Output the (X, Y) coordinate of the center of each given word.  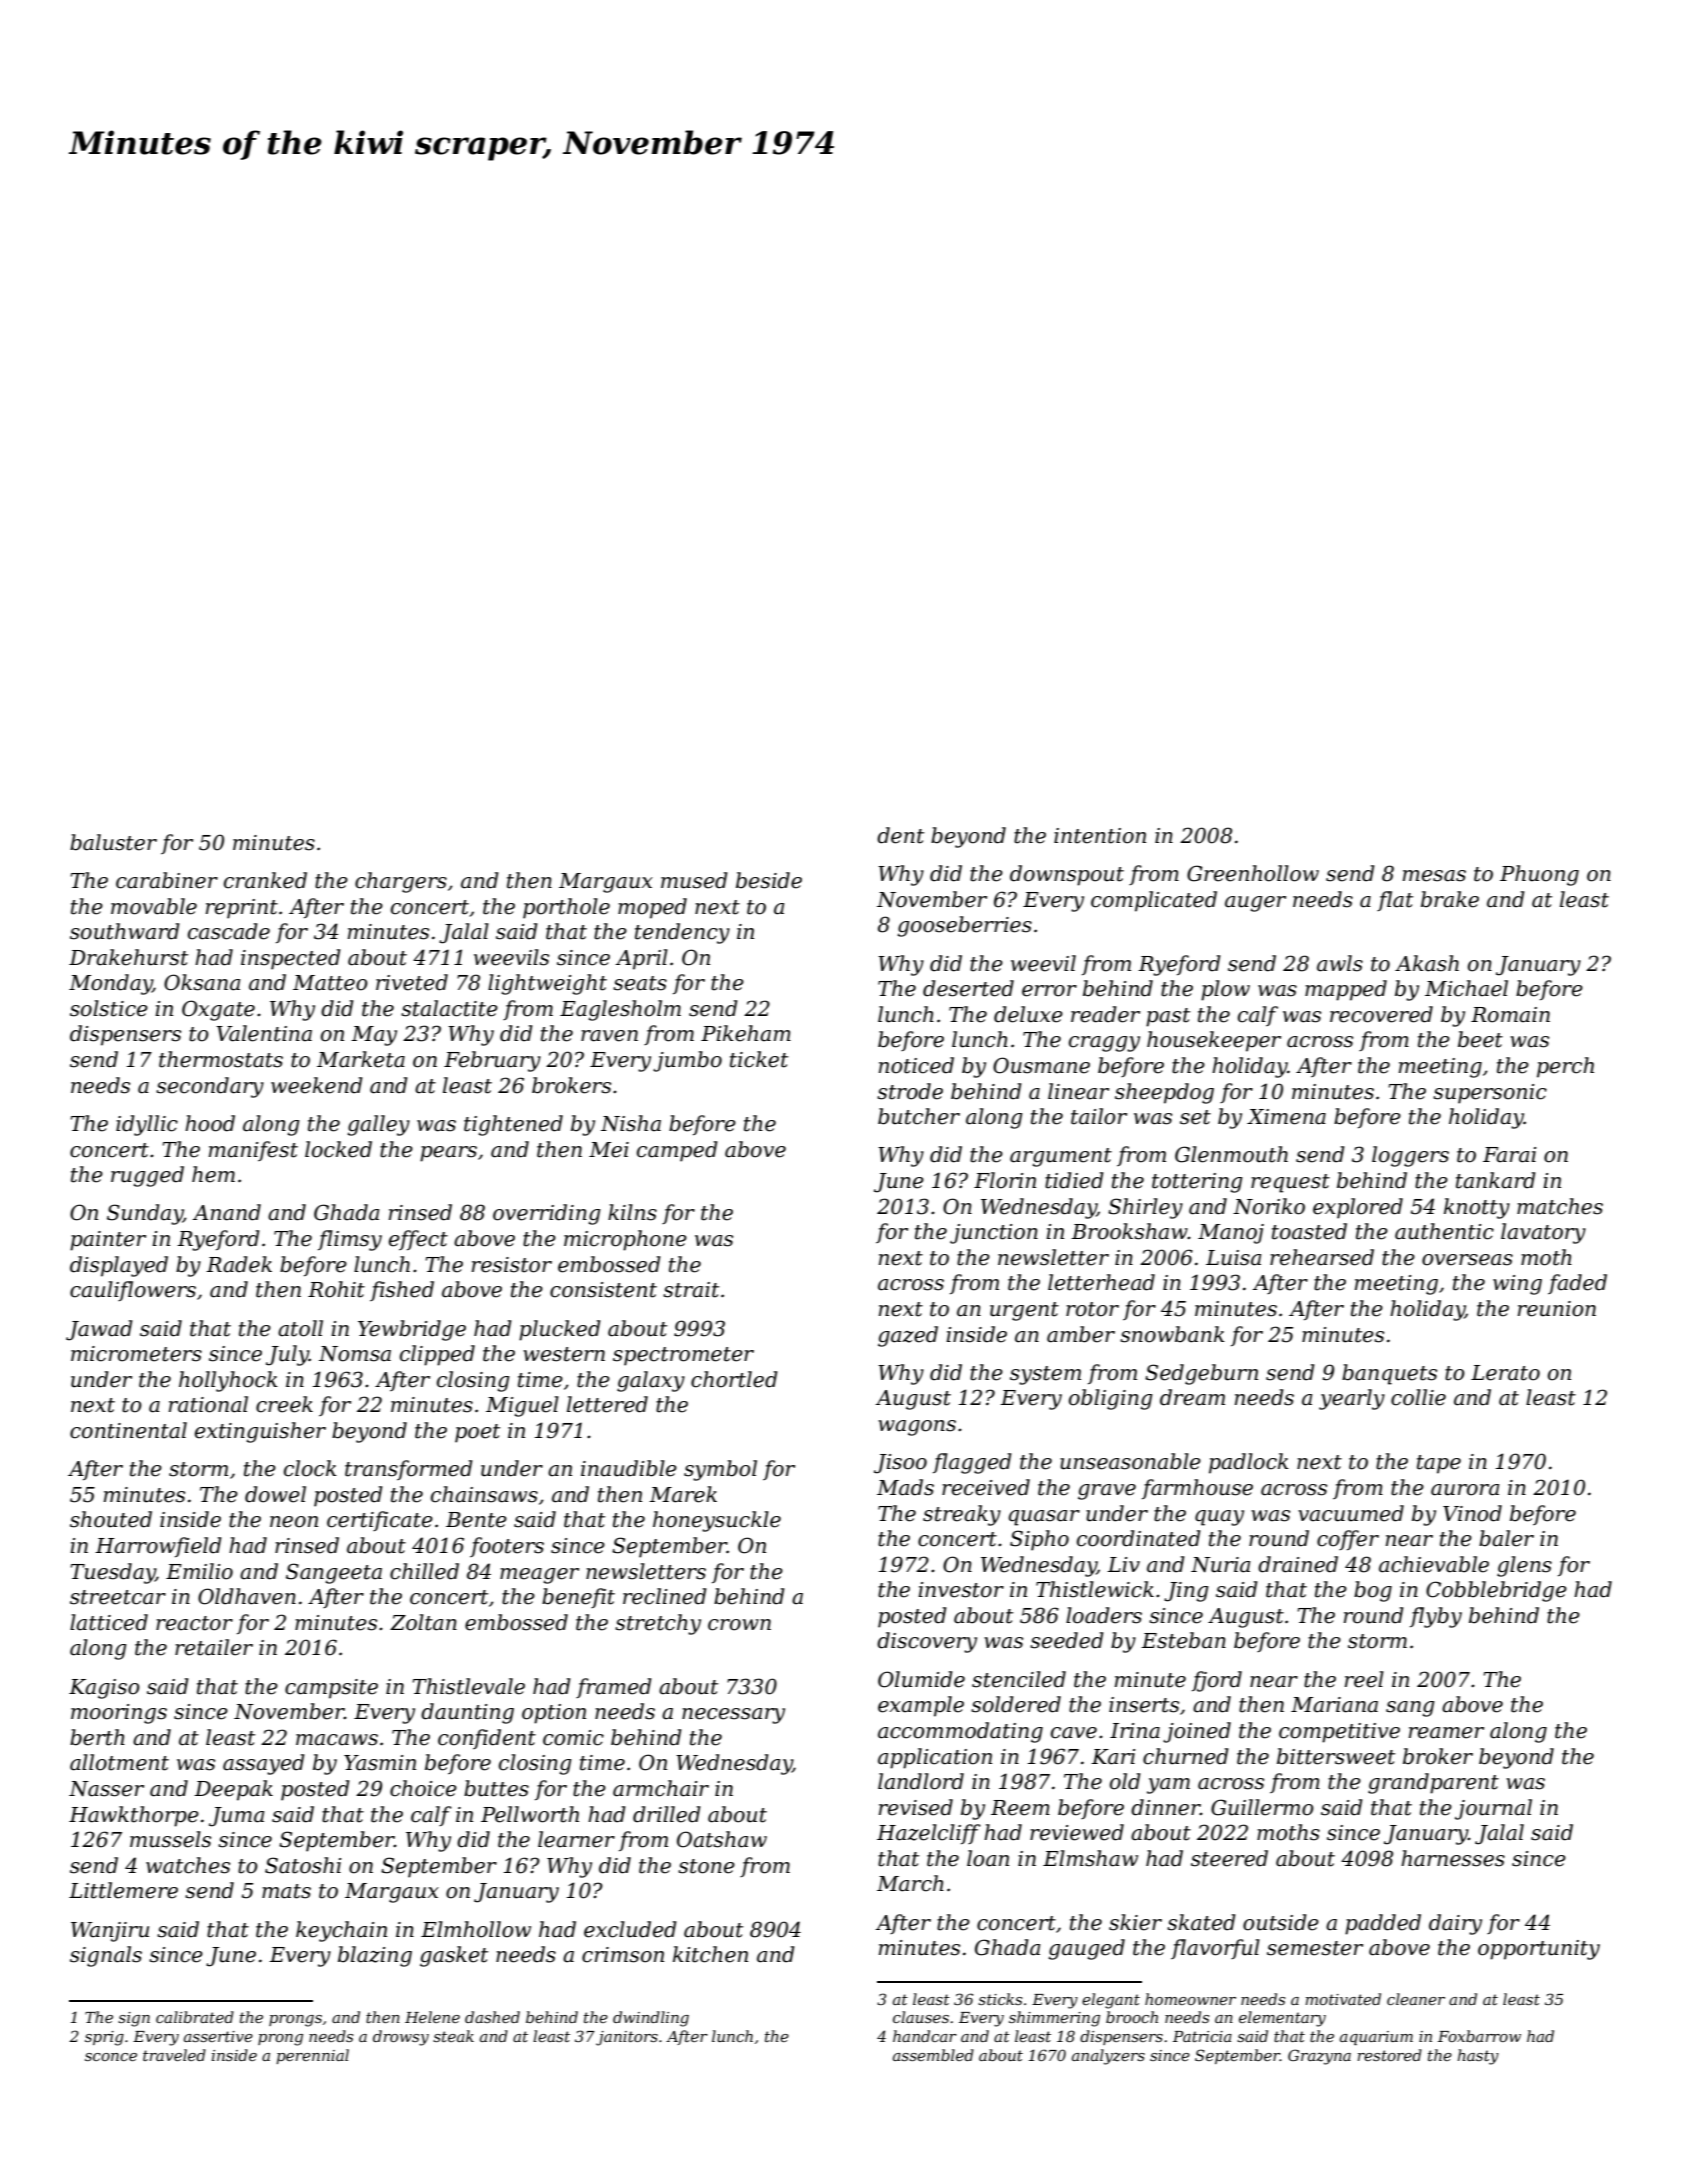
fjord (1217, 1681)
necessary (733, 1716)
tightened (513, 1125)
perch (1565, 1067)
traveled (174, 2055)
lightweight (547, 984)
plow (1225, 990)
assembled (933, 2055)
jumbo (687, 1061)
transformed (408, 1470)
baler (1506, 1538)
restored (1390, 2055)
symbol (720, 1470)
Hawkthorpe (134, 1816)
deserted (968, 988)
